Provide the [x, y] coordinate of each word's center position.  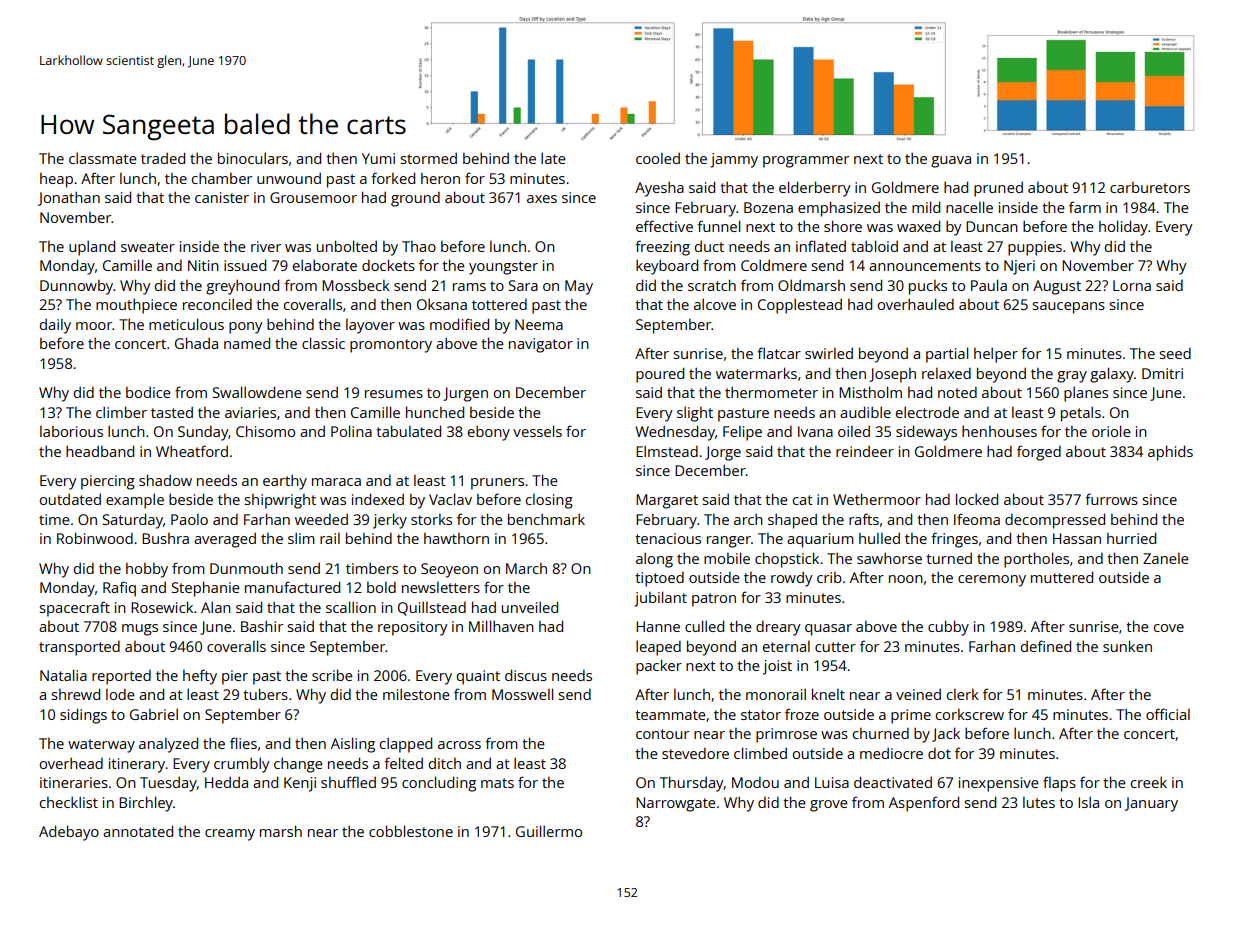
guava [951, 162]
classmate [103, 158]
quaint [478, 677]
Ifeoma [977, 519]
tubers [265, 694]
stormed [429, 158]
